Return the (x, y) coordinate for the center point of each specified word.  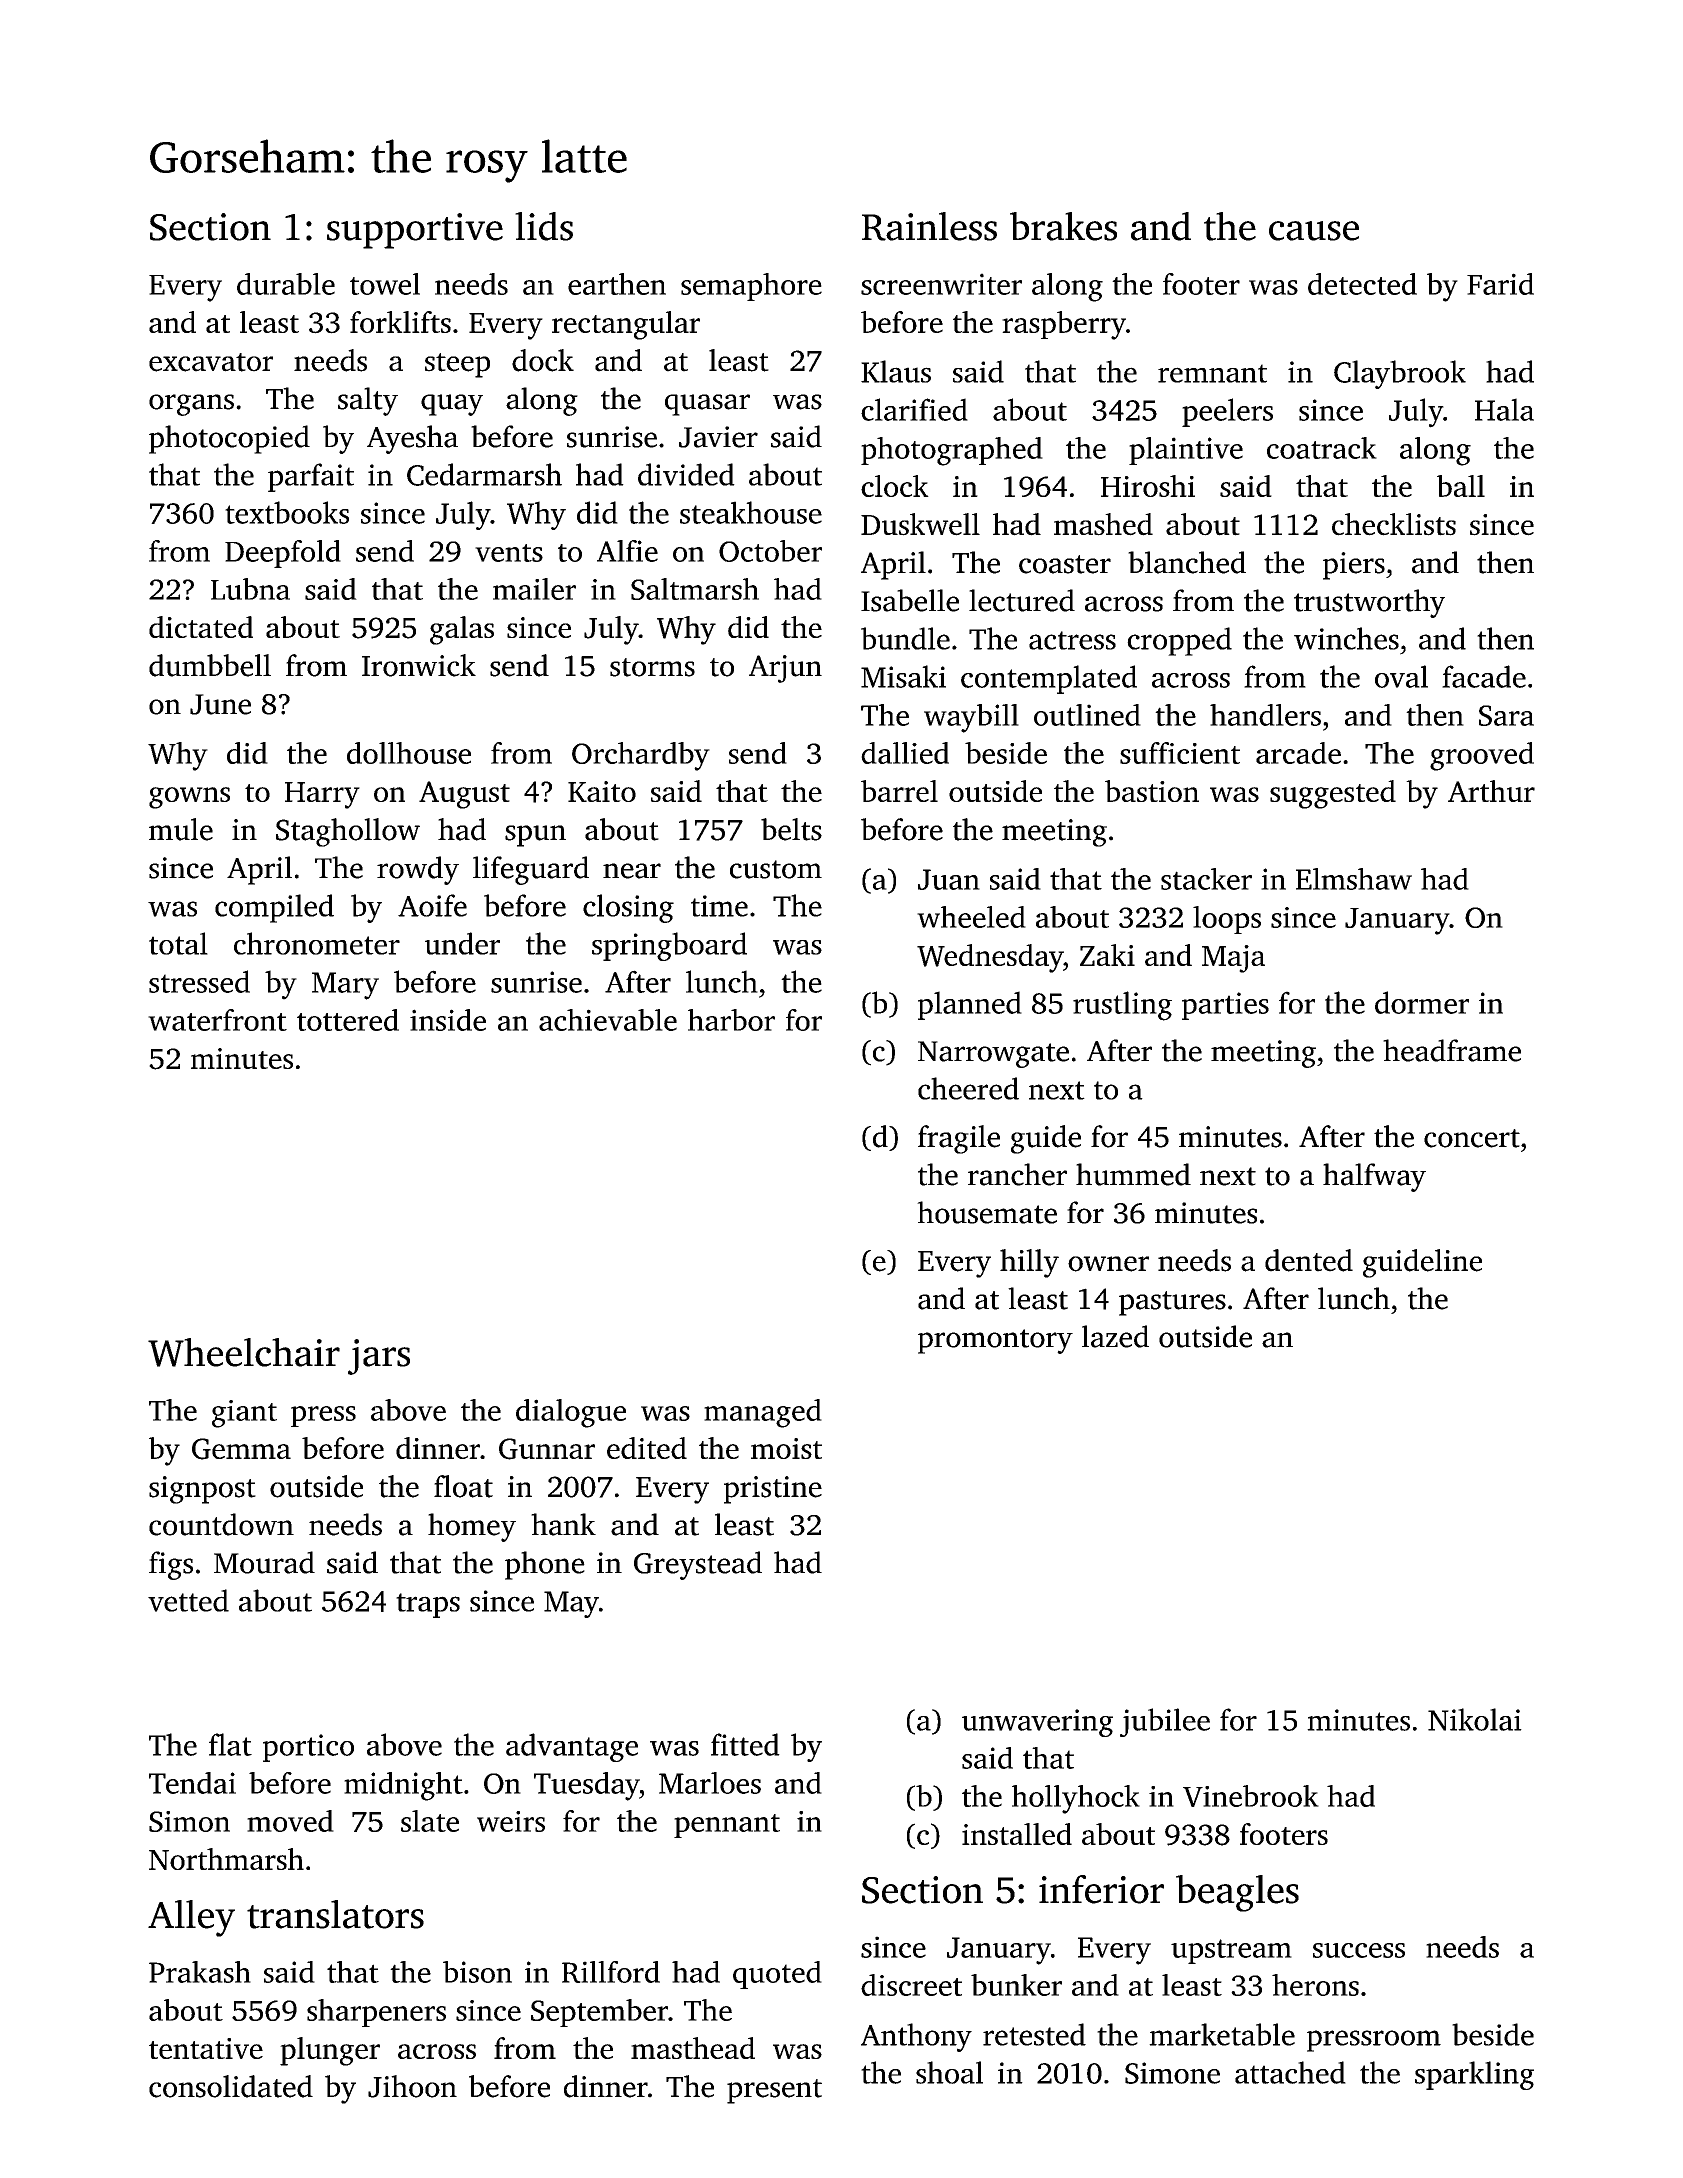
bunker (1016, 1985)
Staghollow (348, 832)
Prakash (200, 1972)
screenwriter (941, 284)
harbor (731, 1020)
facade (1484, 676)
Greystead (698, 1565)
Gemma (241, 1449)
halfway (1374, 1177)
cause (1314, 231)
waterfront (217, 1020)
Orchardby (641, 756)
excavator (211, 362)
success (1359, 1950)
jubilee (1165, 1722)
